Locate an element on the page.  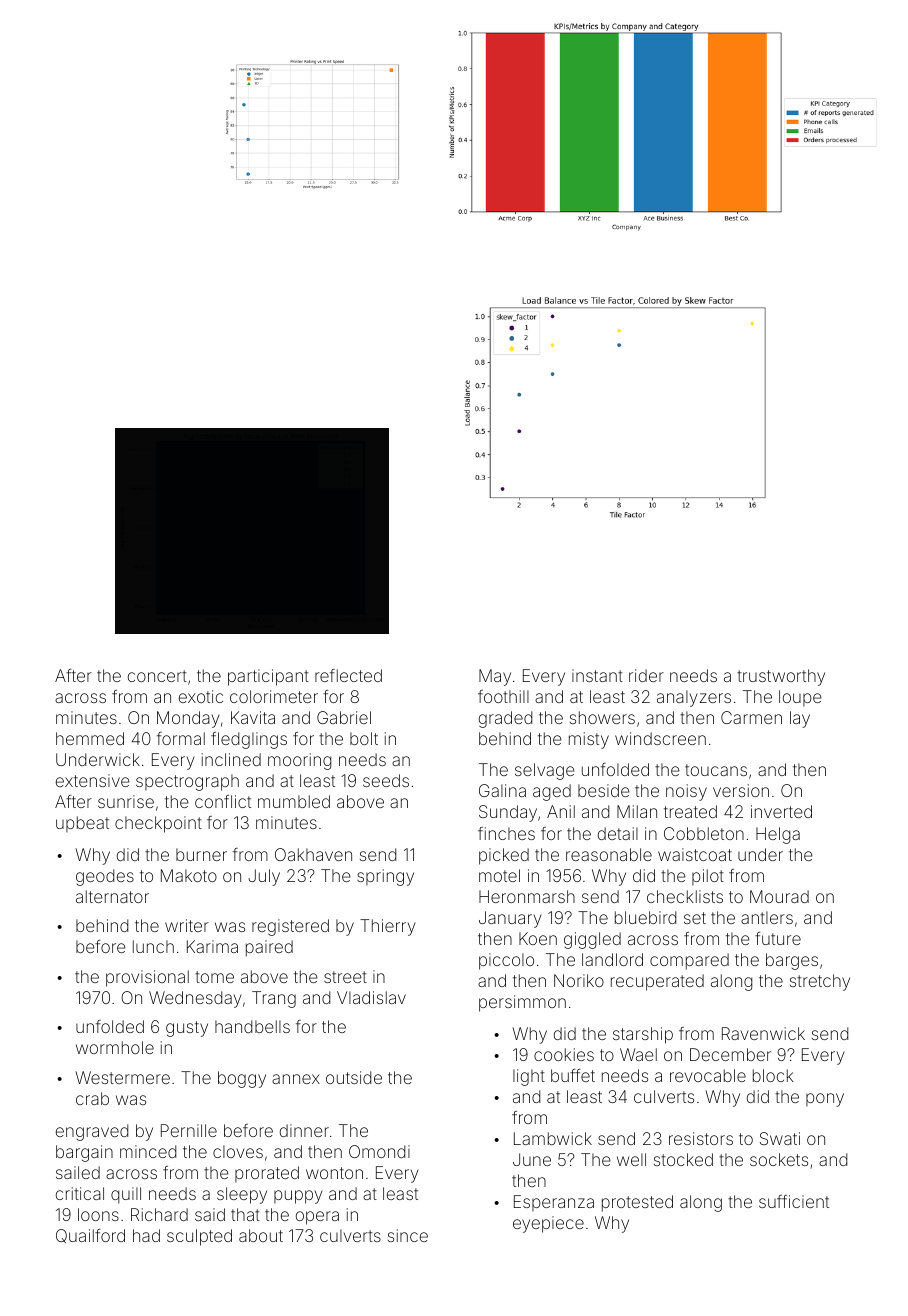
Karima is located at coordinates (212, 946).
